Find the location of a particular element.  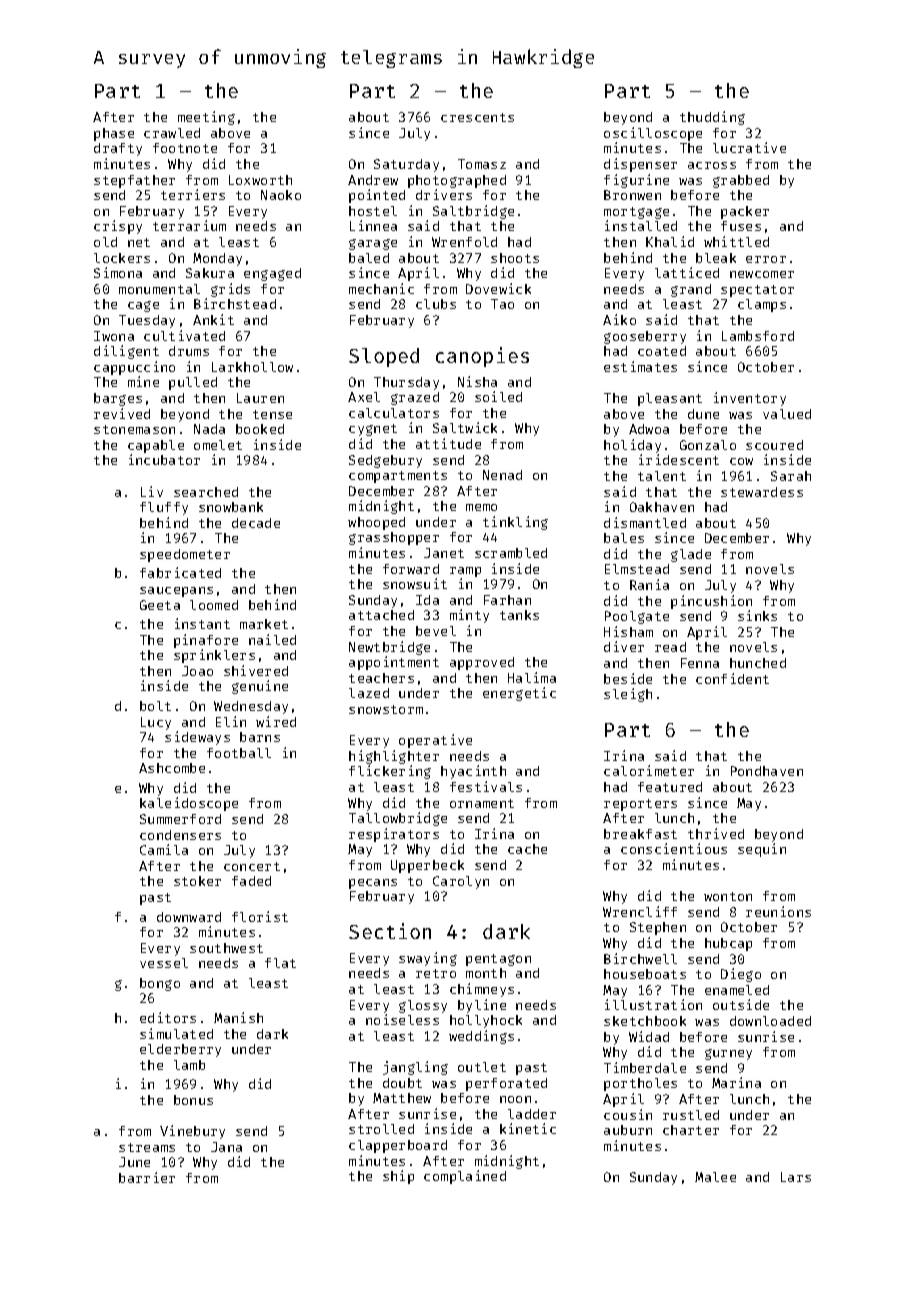

drivers is located at coordinates (444, 194).
